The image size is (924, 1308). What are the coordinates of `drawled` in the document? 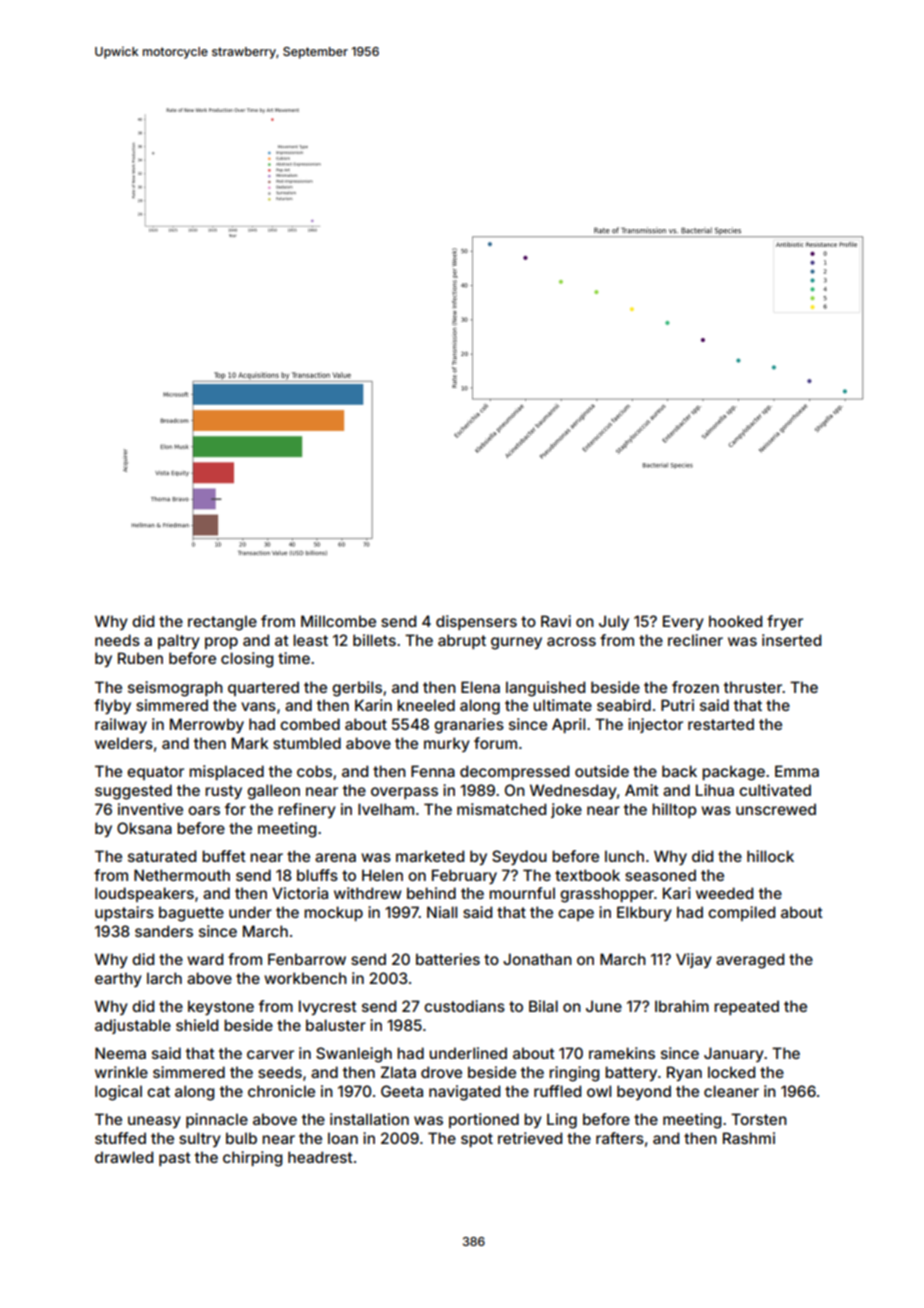 It's located at (124, 1157).
